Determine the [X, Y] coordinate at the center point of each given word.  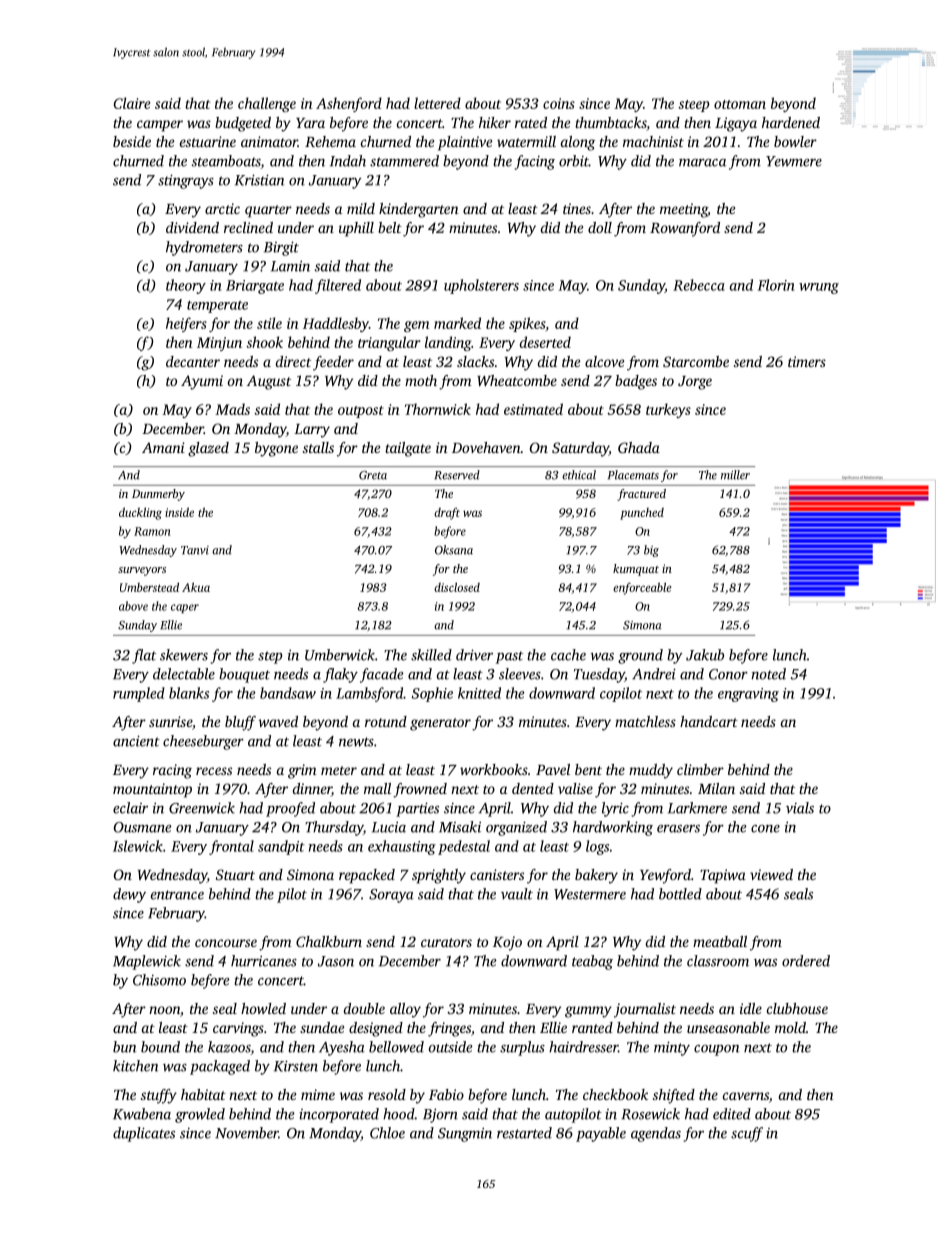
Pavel [553, 769]
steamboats [226, 162]
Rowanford [685, 229]
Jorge [695, 383]
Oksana [454, 550]
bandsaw [288, 693]
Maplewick [147, 962]
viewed [771, 874]
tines [577, 208]
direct [293, 361]
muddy [651, 771]
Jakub [705, 655]
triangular [389, 343]
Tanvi [195, 550]
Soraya [391, 896]
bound [160, 1047]
